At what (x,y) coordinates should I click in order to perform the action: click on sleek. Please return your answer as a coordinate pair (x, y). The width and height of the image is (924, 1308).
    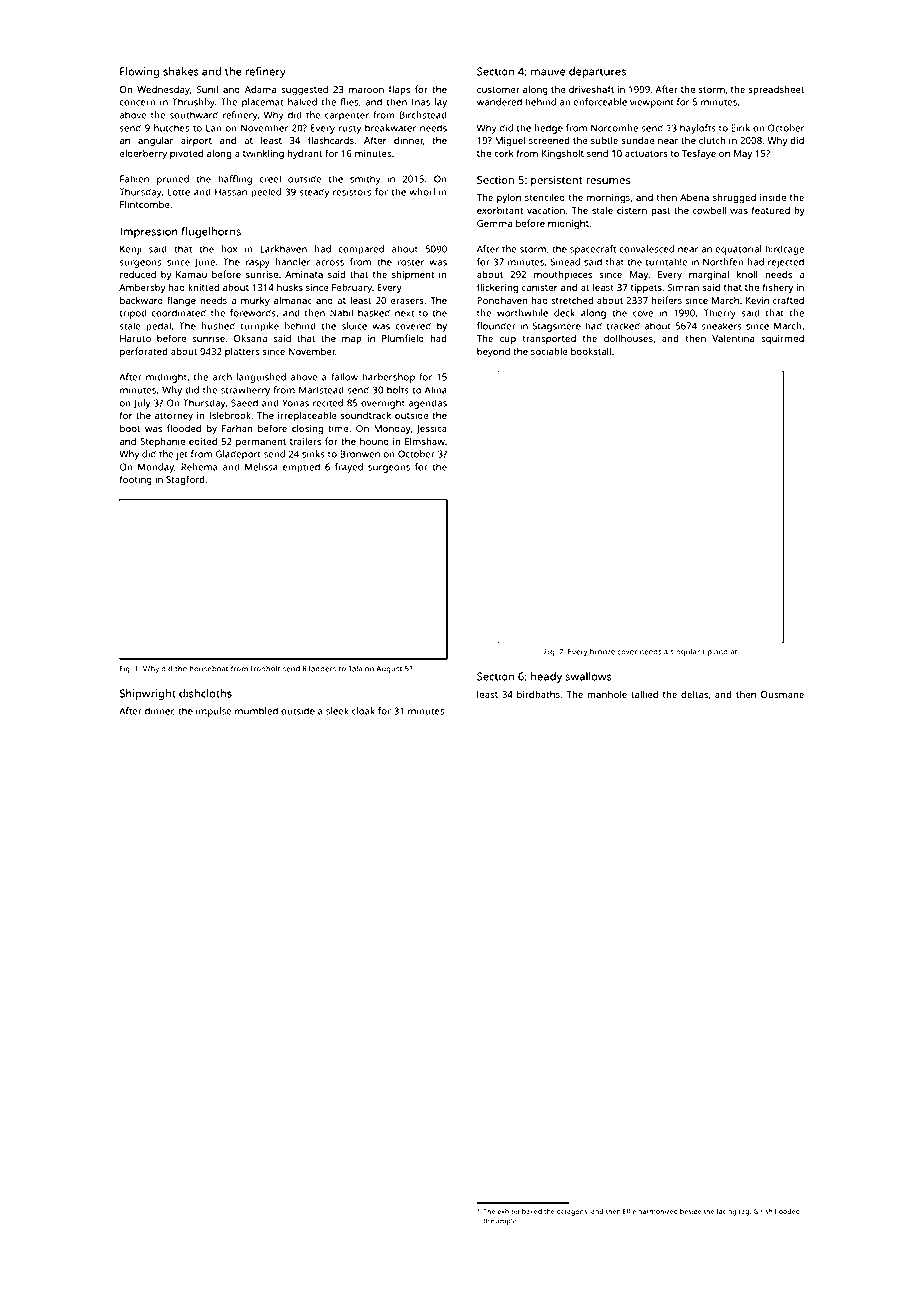
    Looking at the image, I should click on (337, 711).
